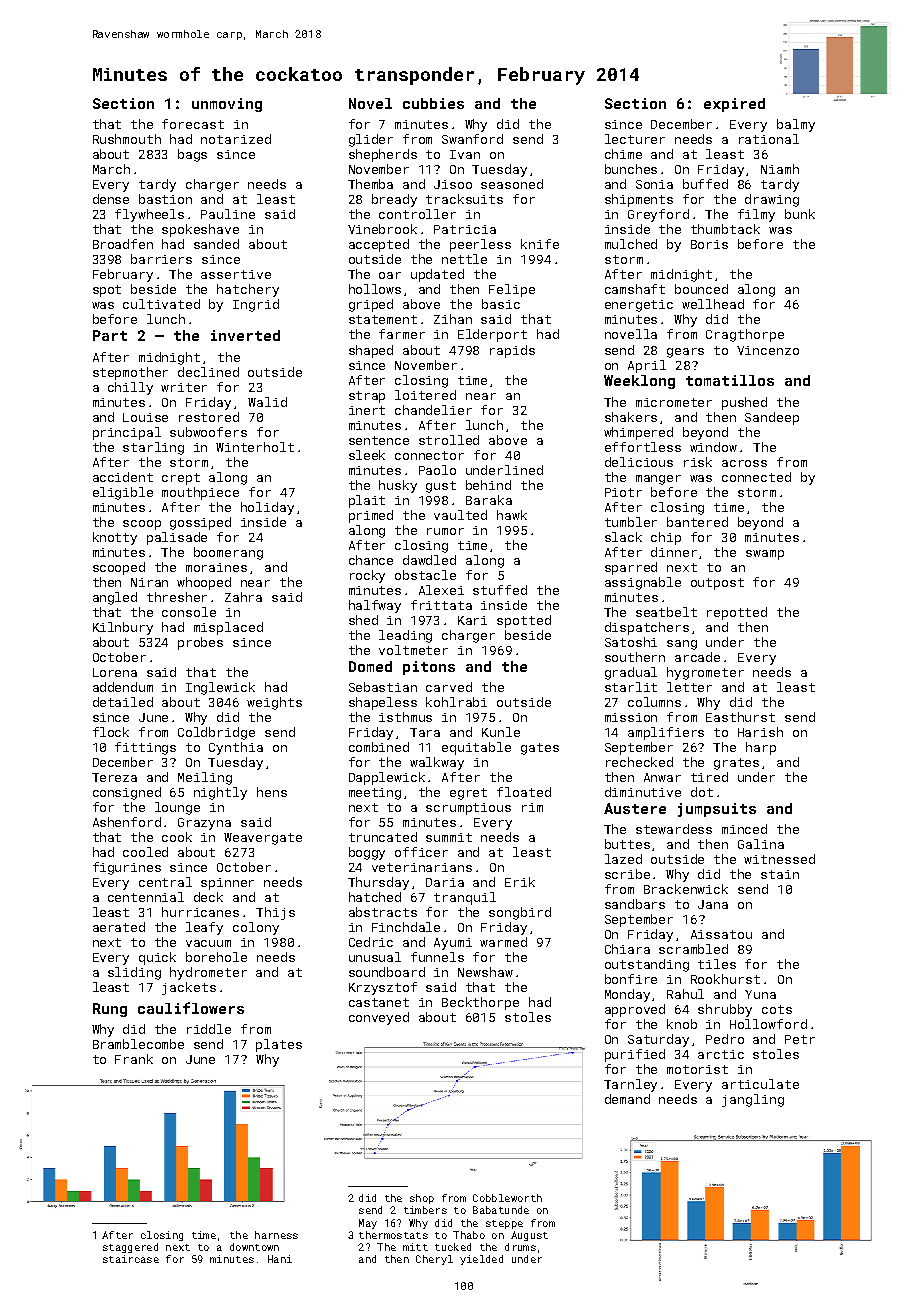 The height and width of the document is (1316, 908). I want to click on unmoving, so click(227, 105).
